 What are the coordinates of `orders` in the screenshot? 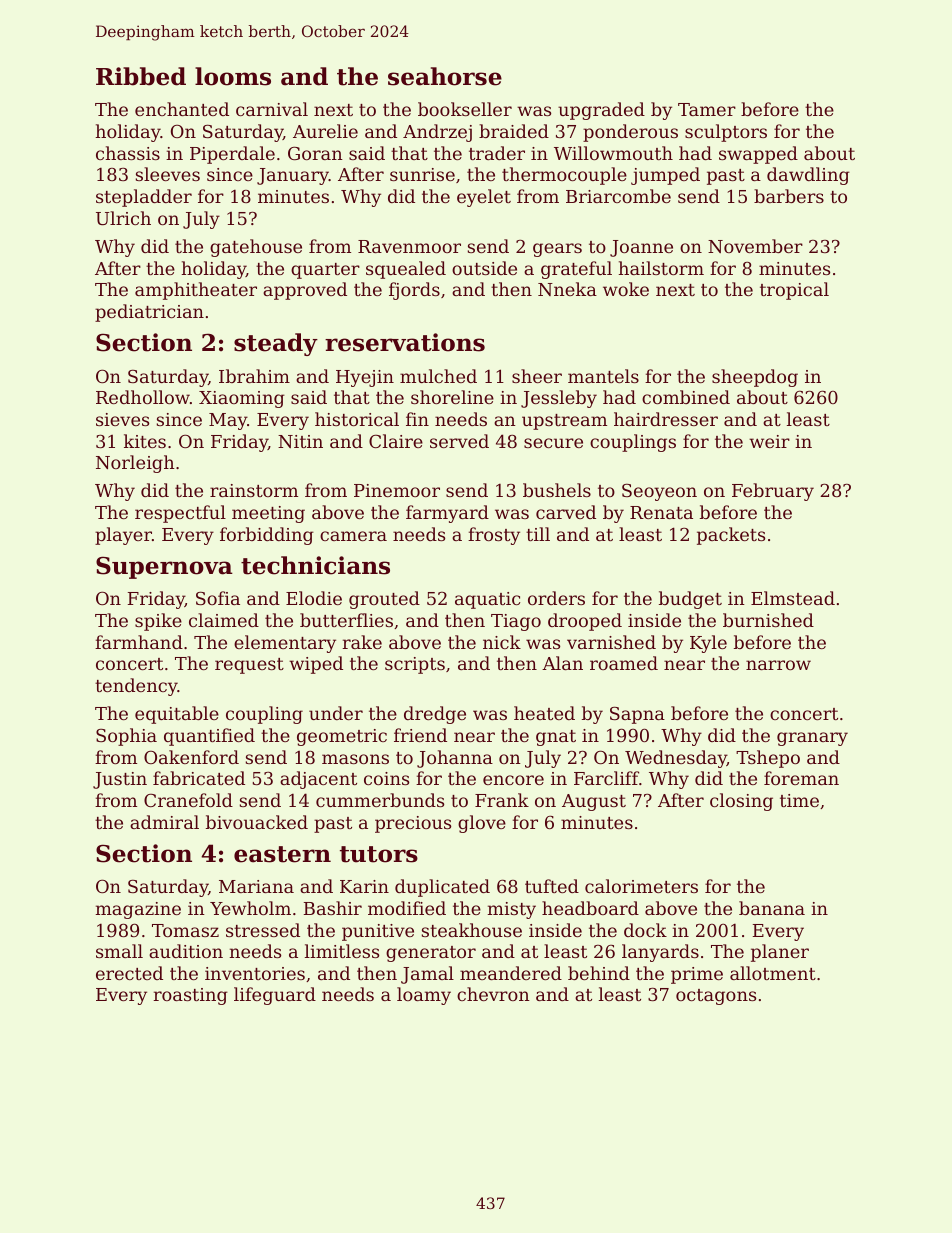 It's located at (556, 598).
